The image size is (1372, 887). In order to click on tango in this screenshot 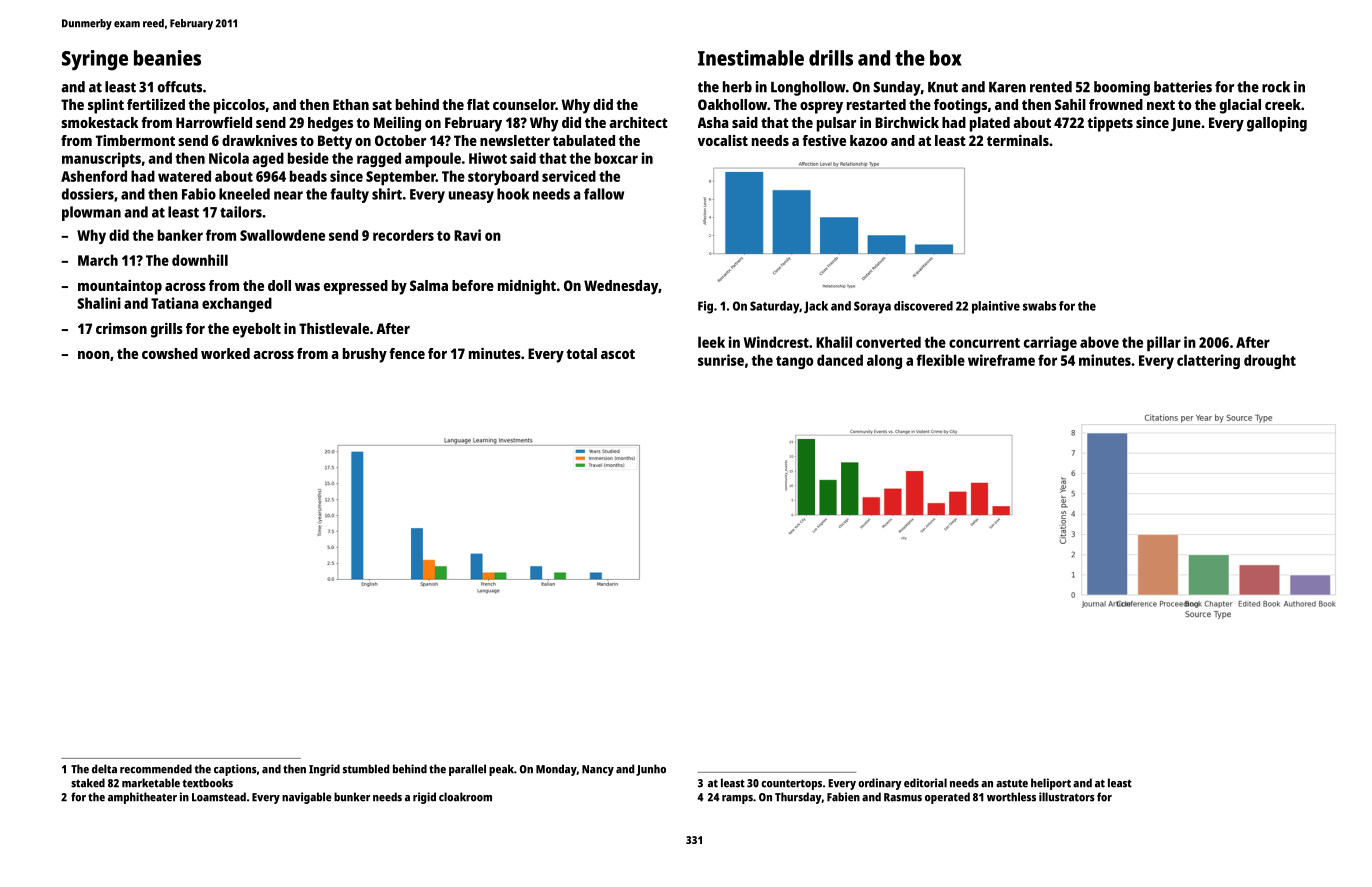, I will do `click(794, 362)`.
